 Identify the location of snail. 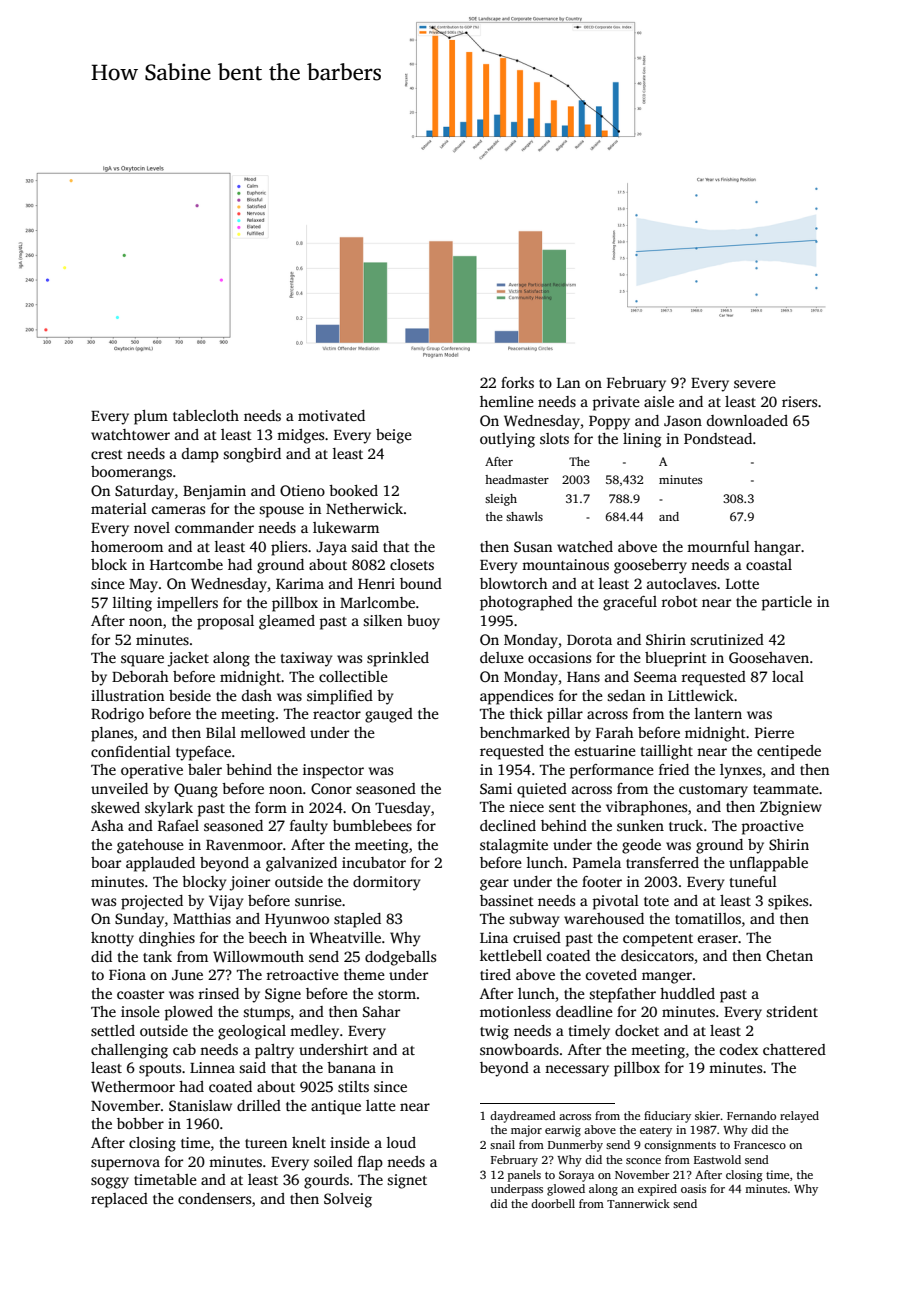
(502, 1144).
